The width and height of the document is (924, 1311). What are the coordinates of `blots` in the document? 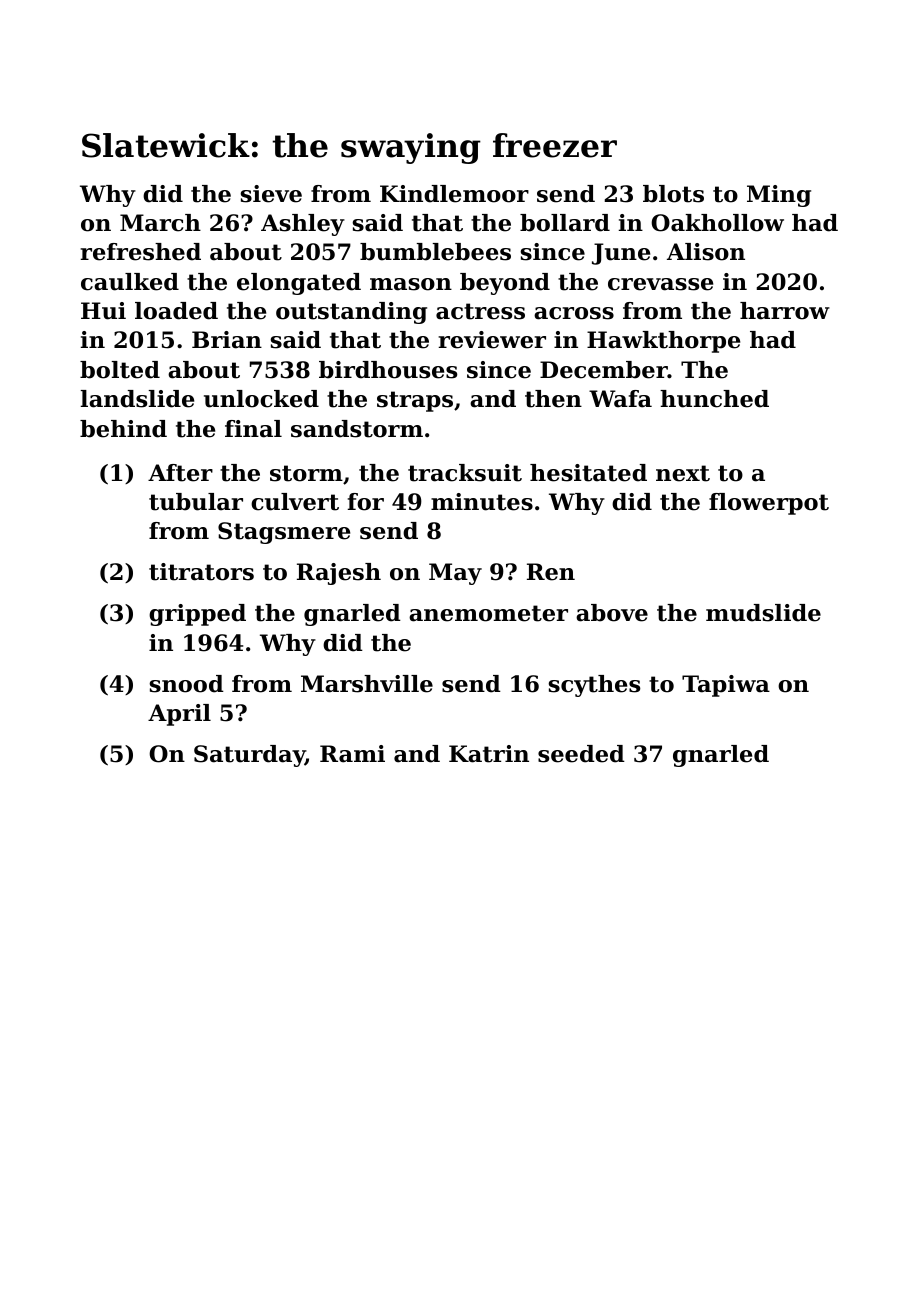 It's located at (673, 194).
